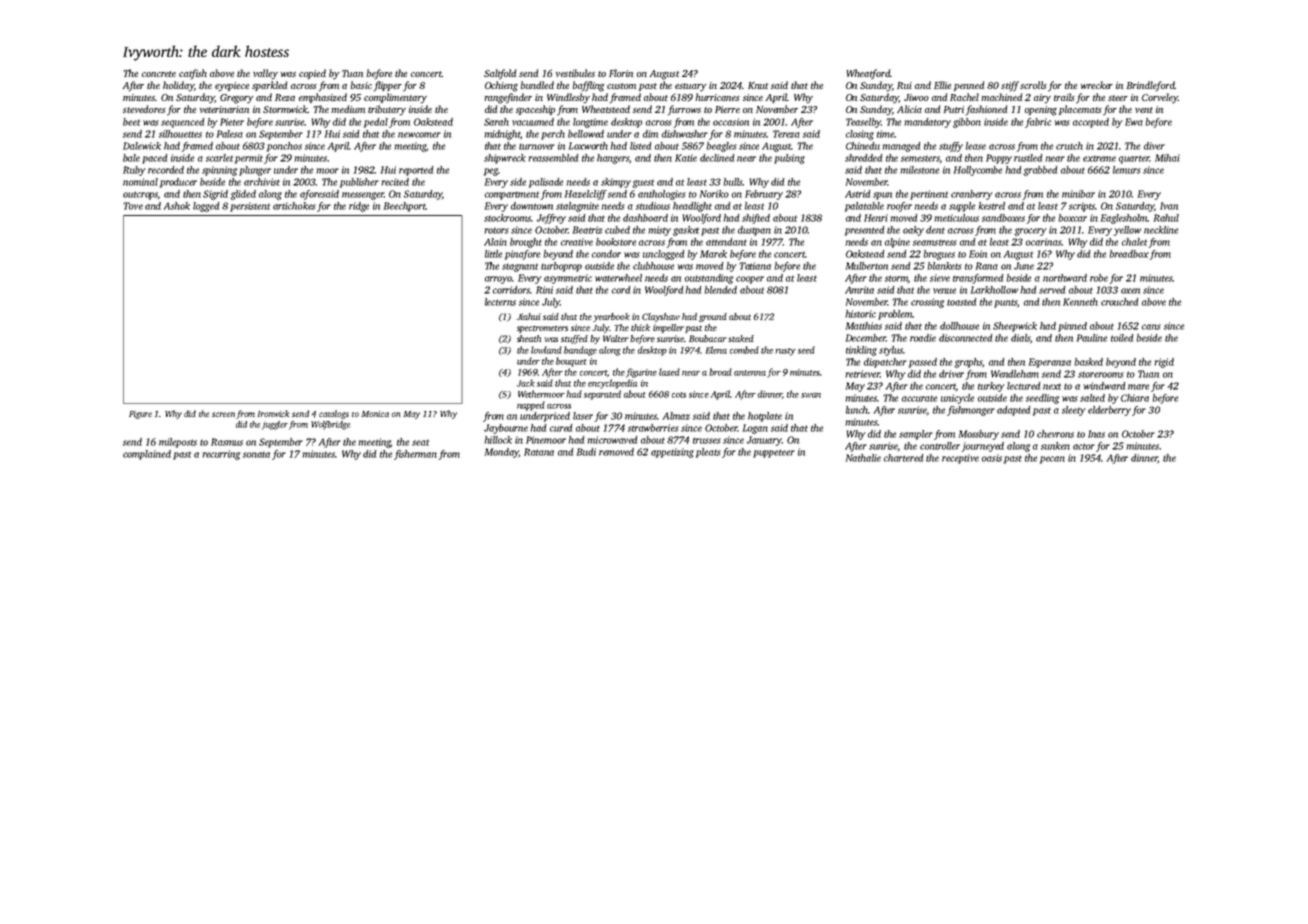 Image resolution: width=1308 pixels, height=924 pixels. I want to click on cubed, so click(617, 230).
